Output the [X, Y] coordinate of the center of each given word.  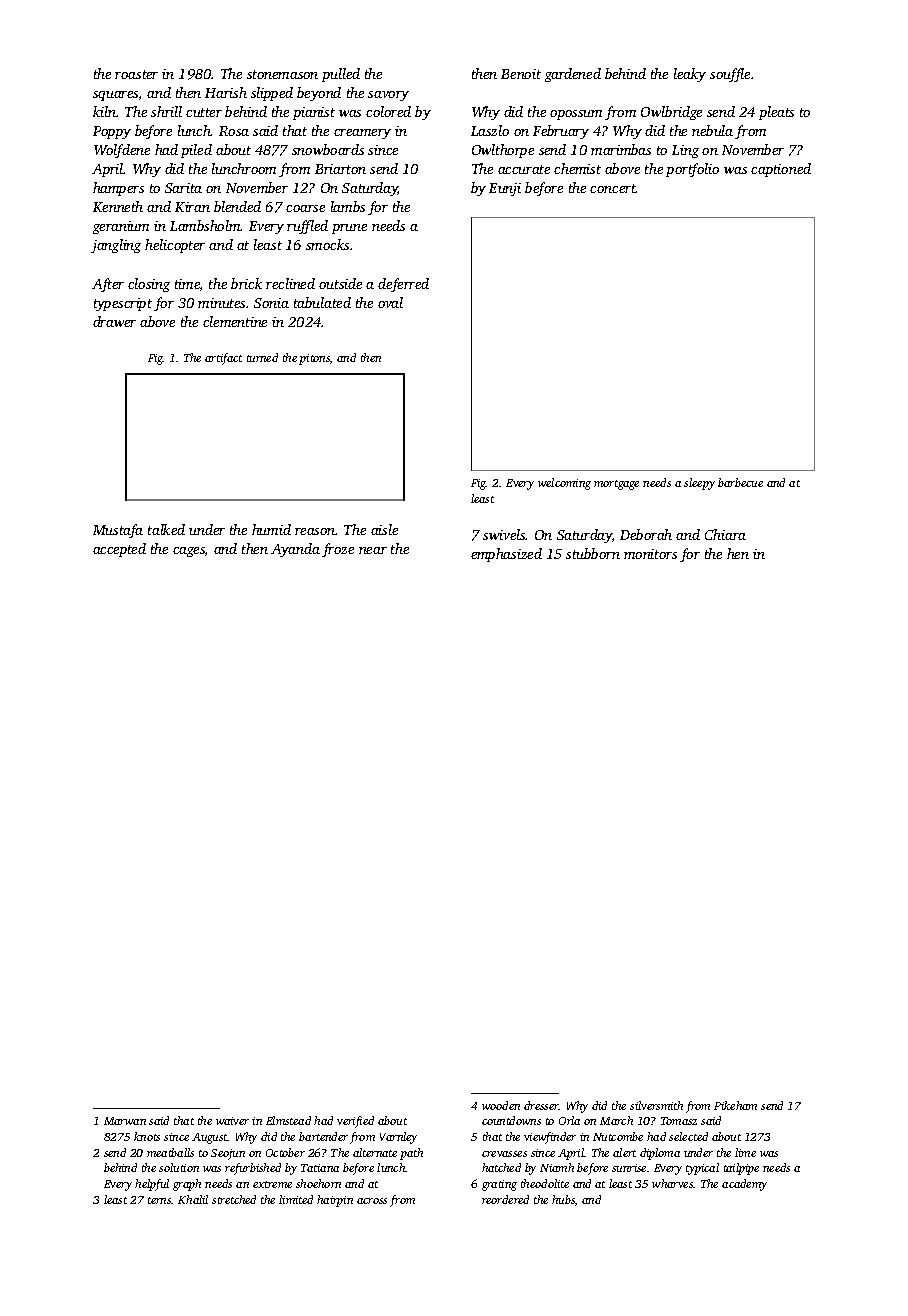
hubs [563, 1199]
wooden [501, 1105]
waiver [232, 1121]
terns [160, 1200]
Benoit [521, 74]
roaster [136, 74]
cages [189, 552]
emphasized [506, 555]
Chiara [725, 534]
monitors [650, 554]
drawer [114, 321]
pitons [314, 359]
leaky [690, 75]
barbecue [740, 482]
